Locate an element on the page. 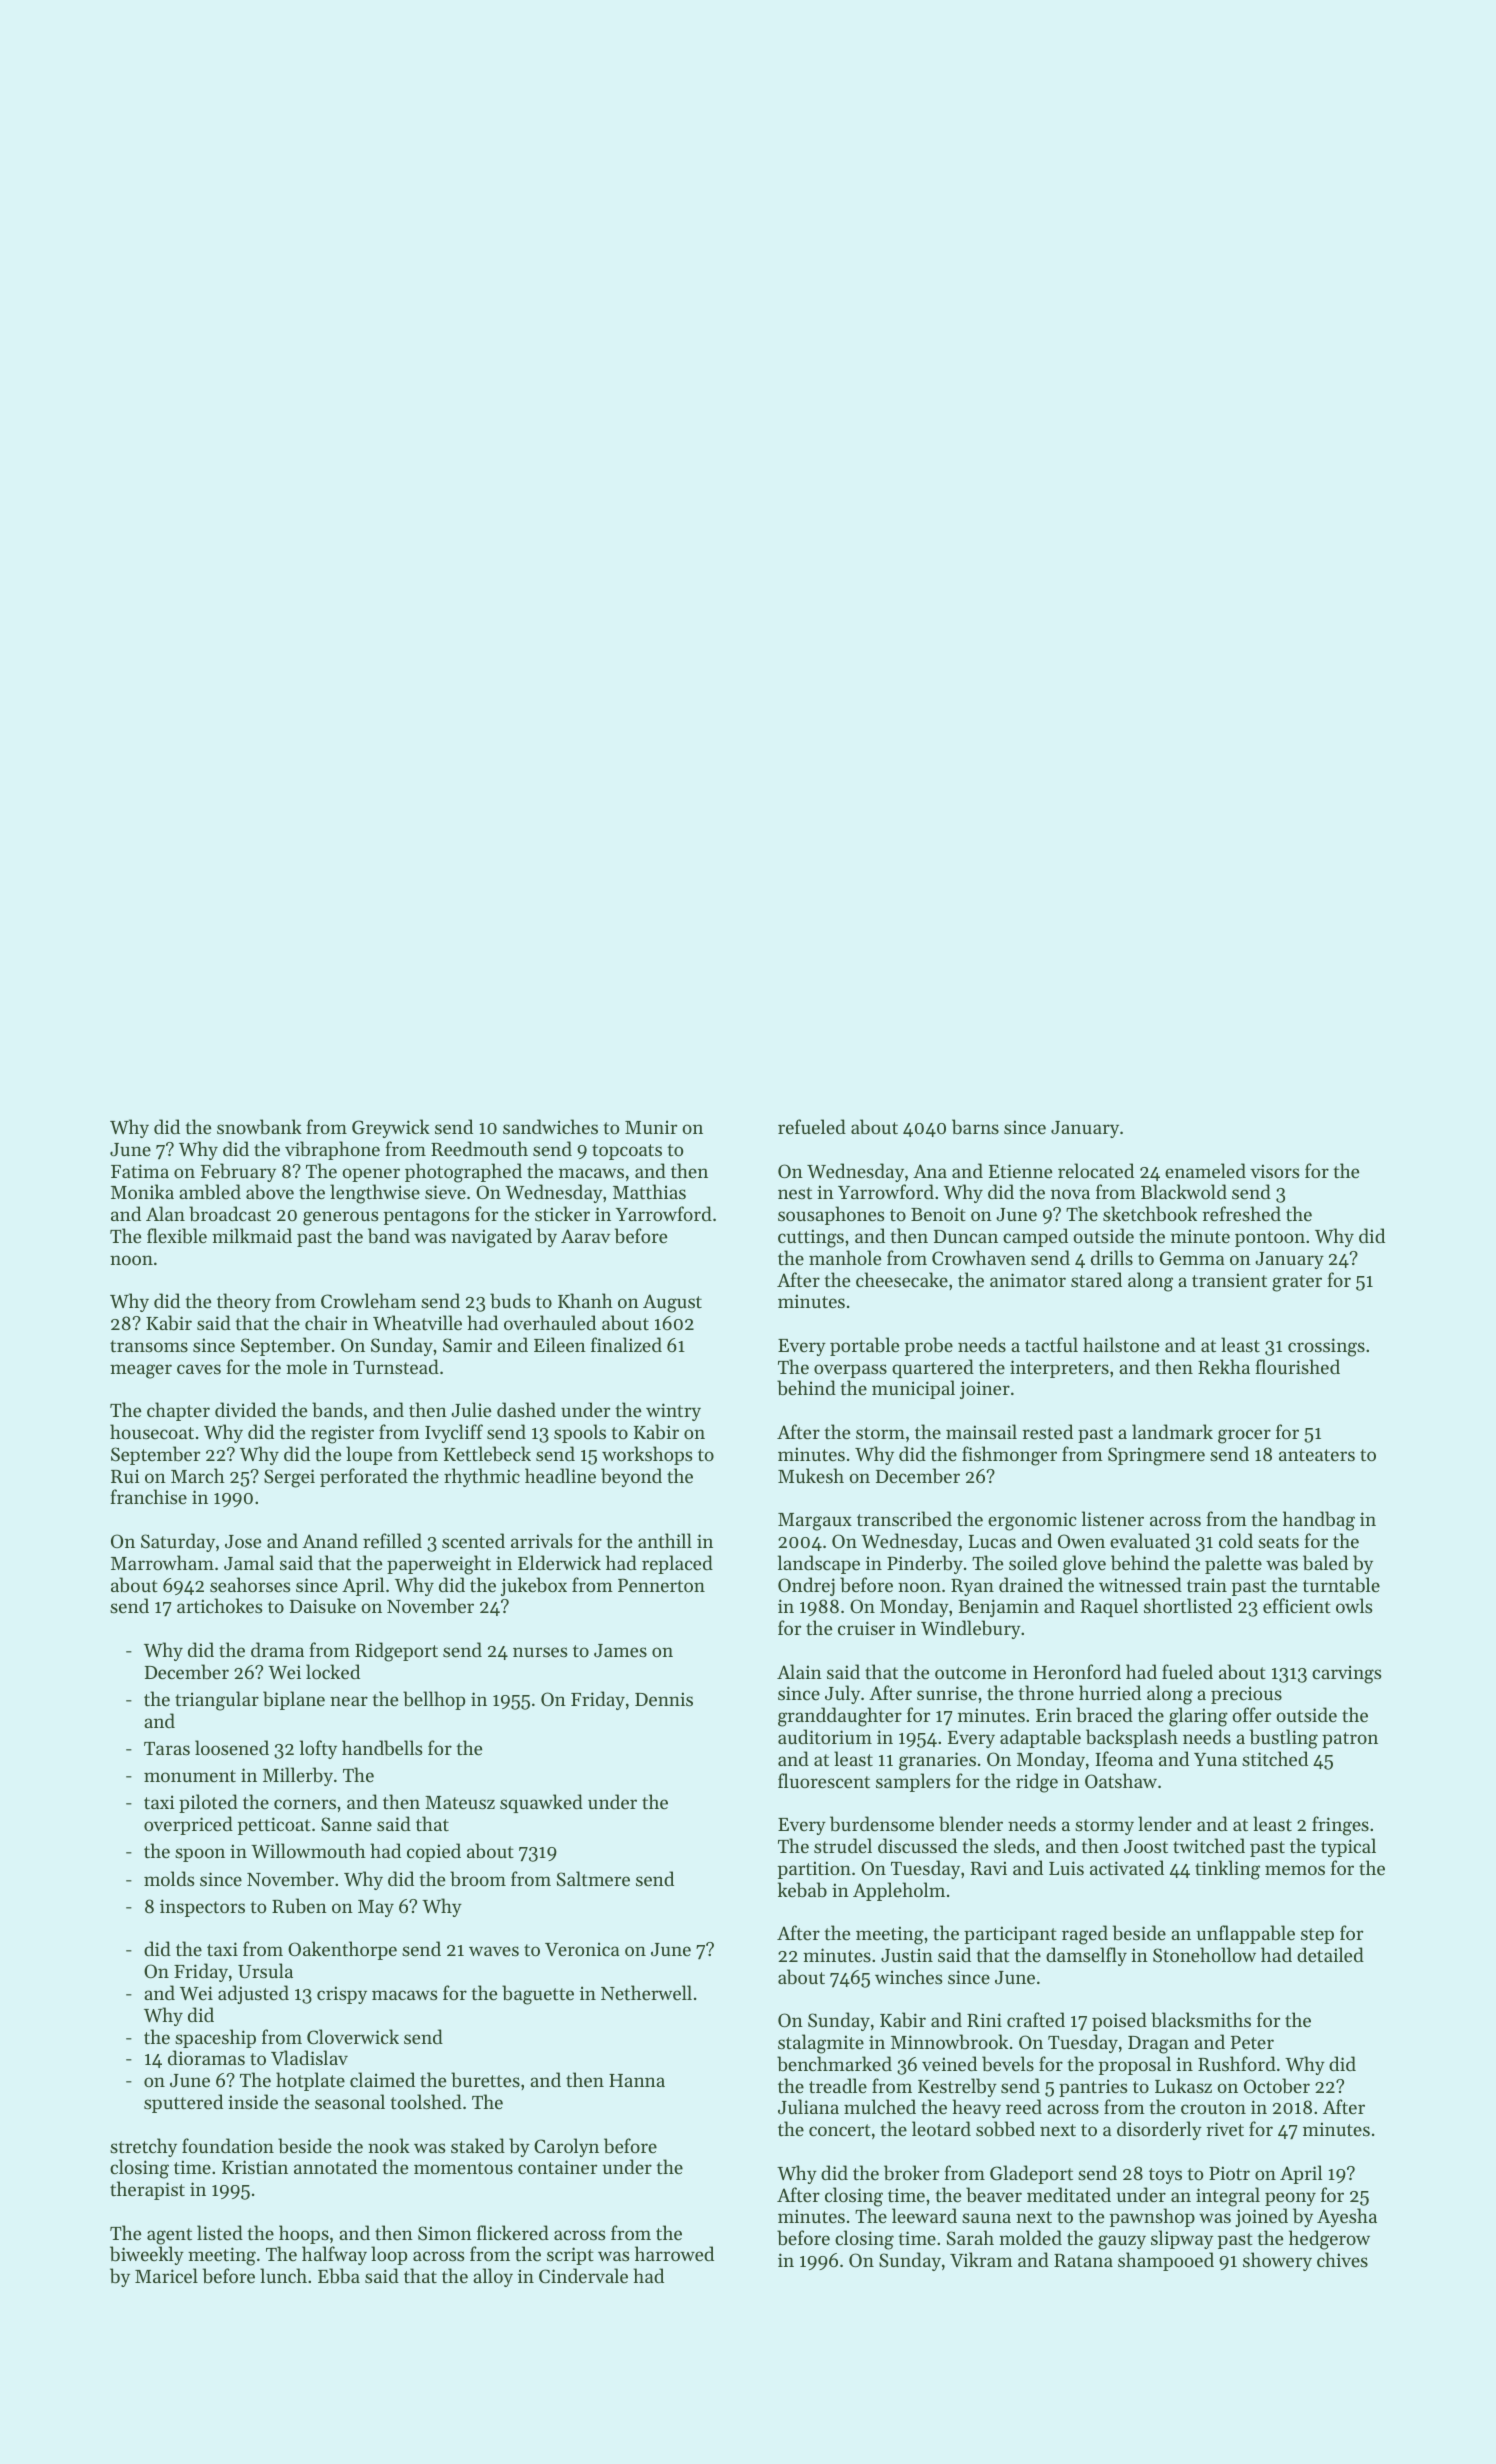 Image resolution: width=1496 pixels, height=2464 pixels. Heronford is located at coordinates (1077, 1671).
